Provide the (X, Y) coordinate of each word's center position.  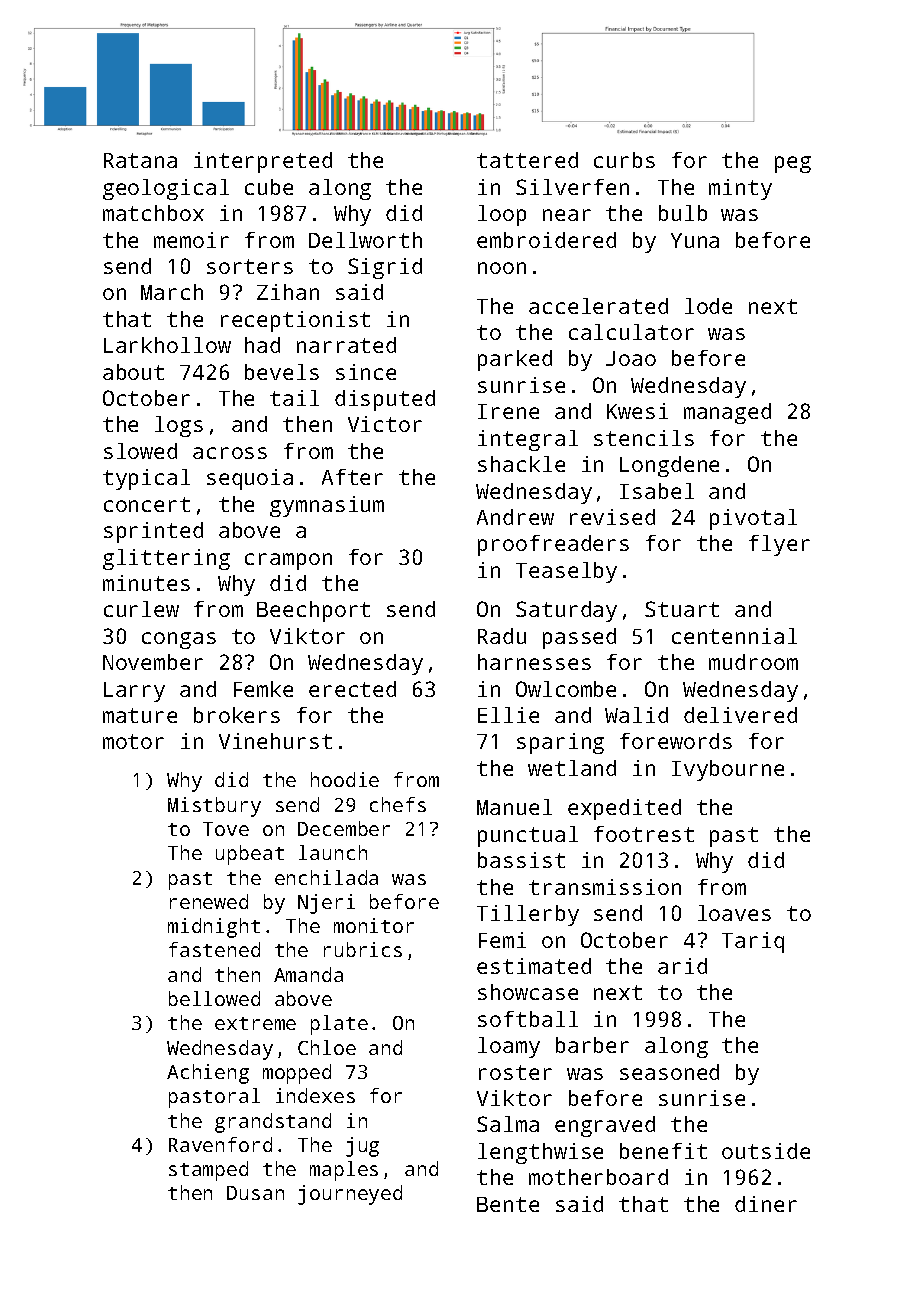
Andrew (515, 517)
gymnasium (327, 506)
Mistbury (214, 807)
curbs (624, 160)
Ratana (140, 160)
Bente (508, 1204)
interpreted (263, 162)
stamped (208, 1171)
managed (727, 413)
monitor (374, 925)
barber (592, 1045)
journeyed (350, 1195)
